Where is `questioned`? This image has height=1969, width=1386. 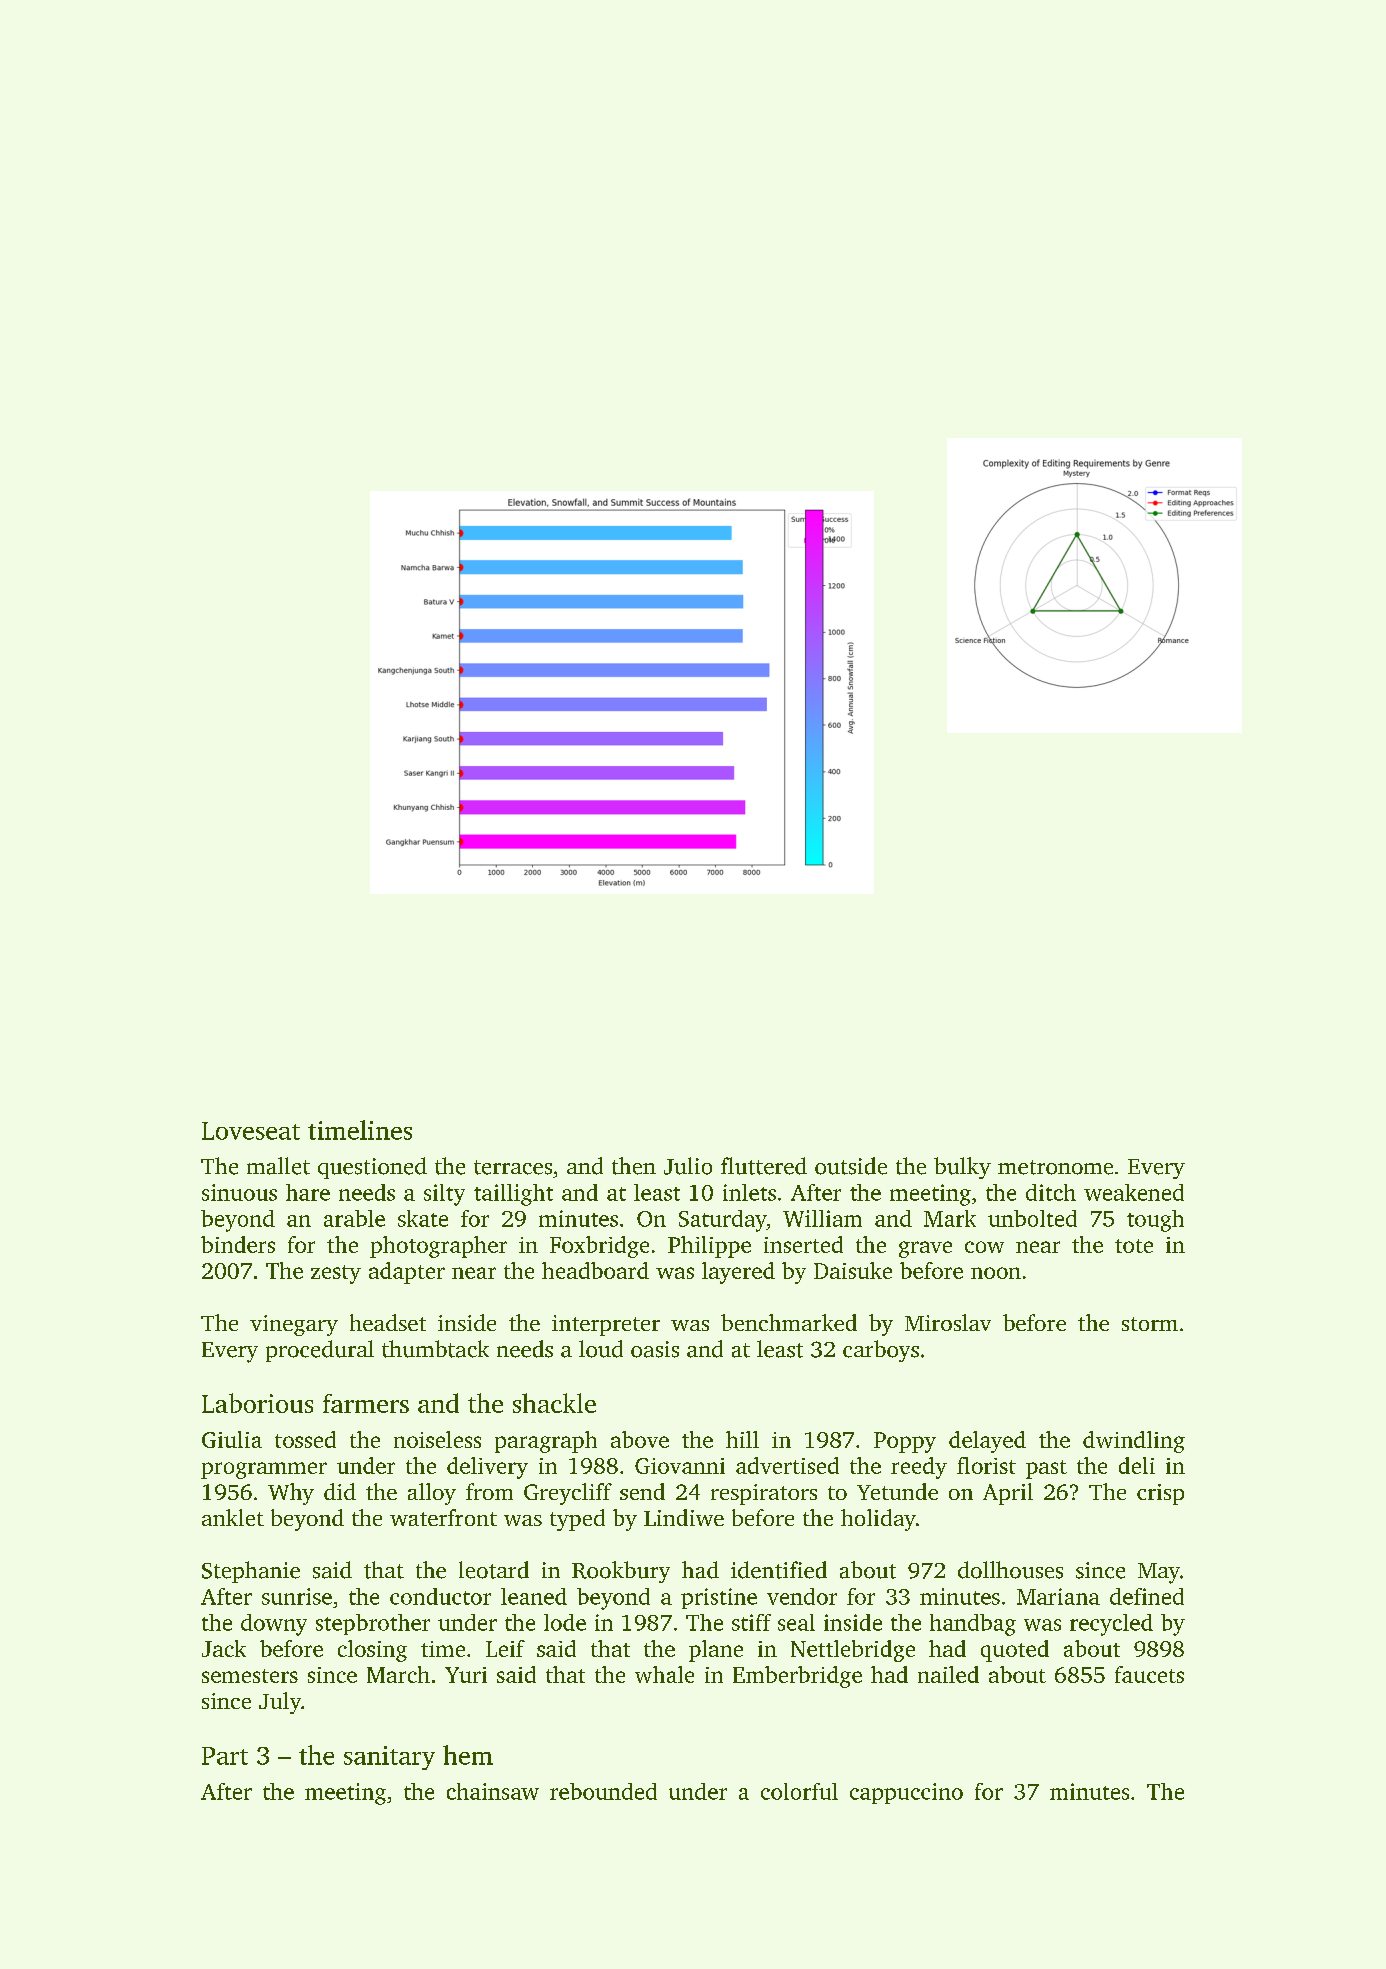
questioned is located at coordinates (372, 1168).
